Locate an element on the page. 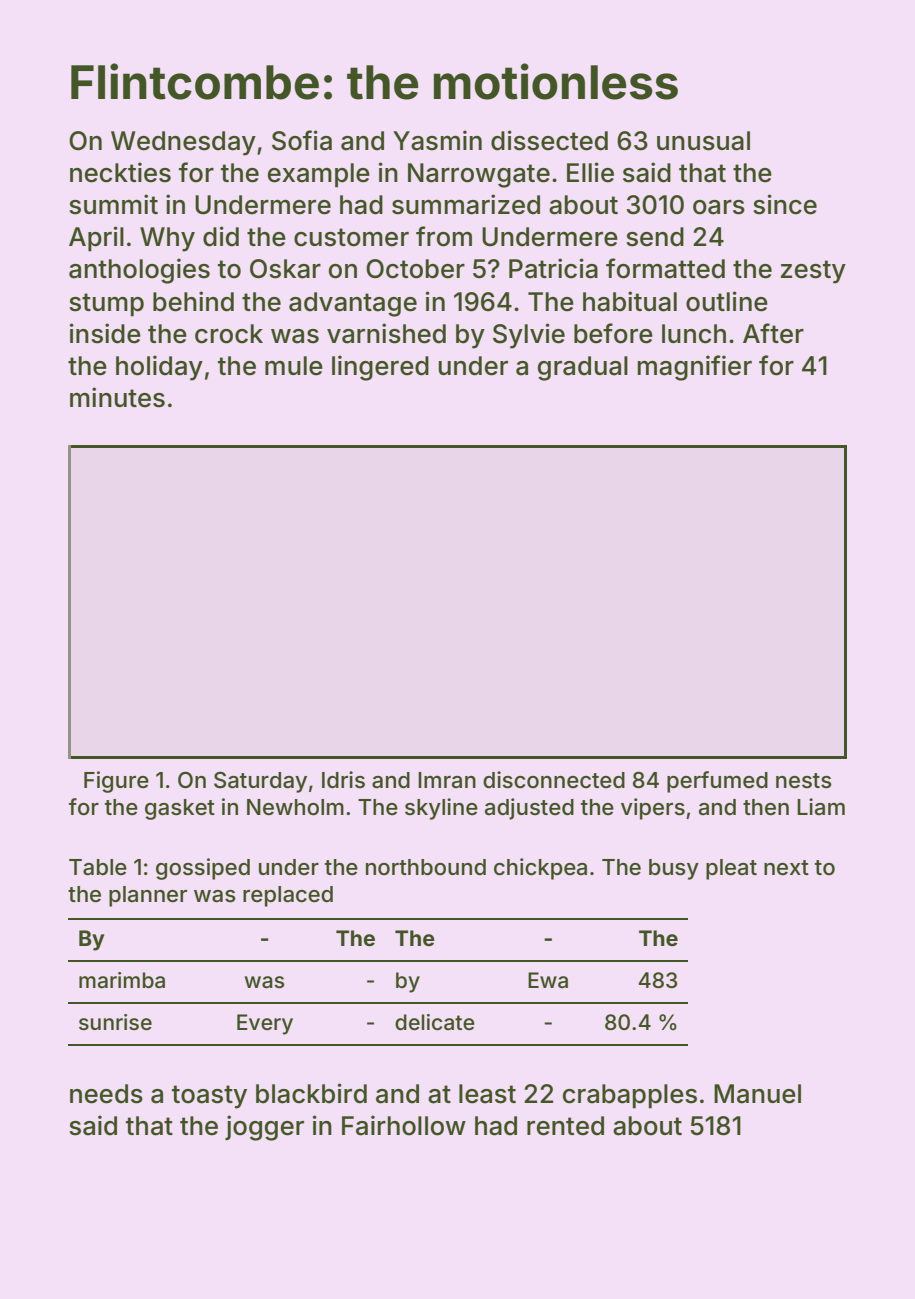 The image size is (915, 1299). Saturday is located at coordinates (260, 782).
